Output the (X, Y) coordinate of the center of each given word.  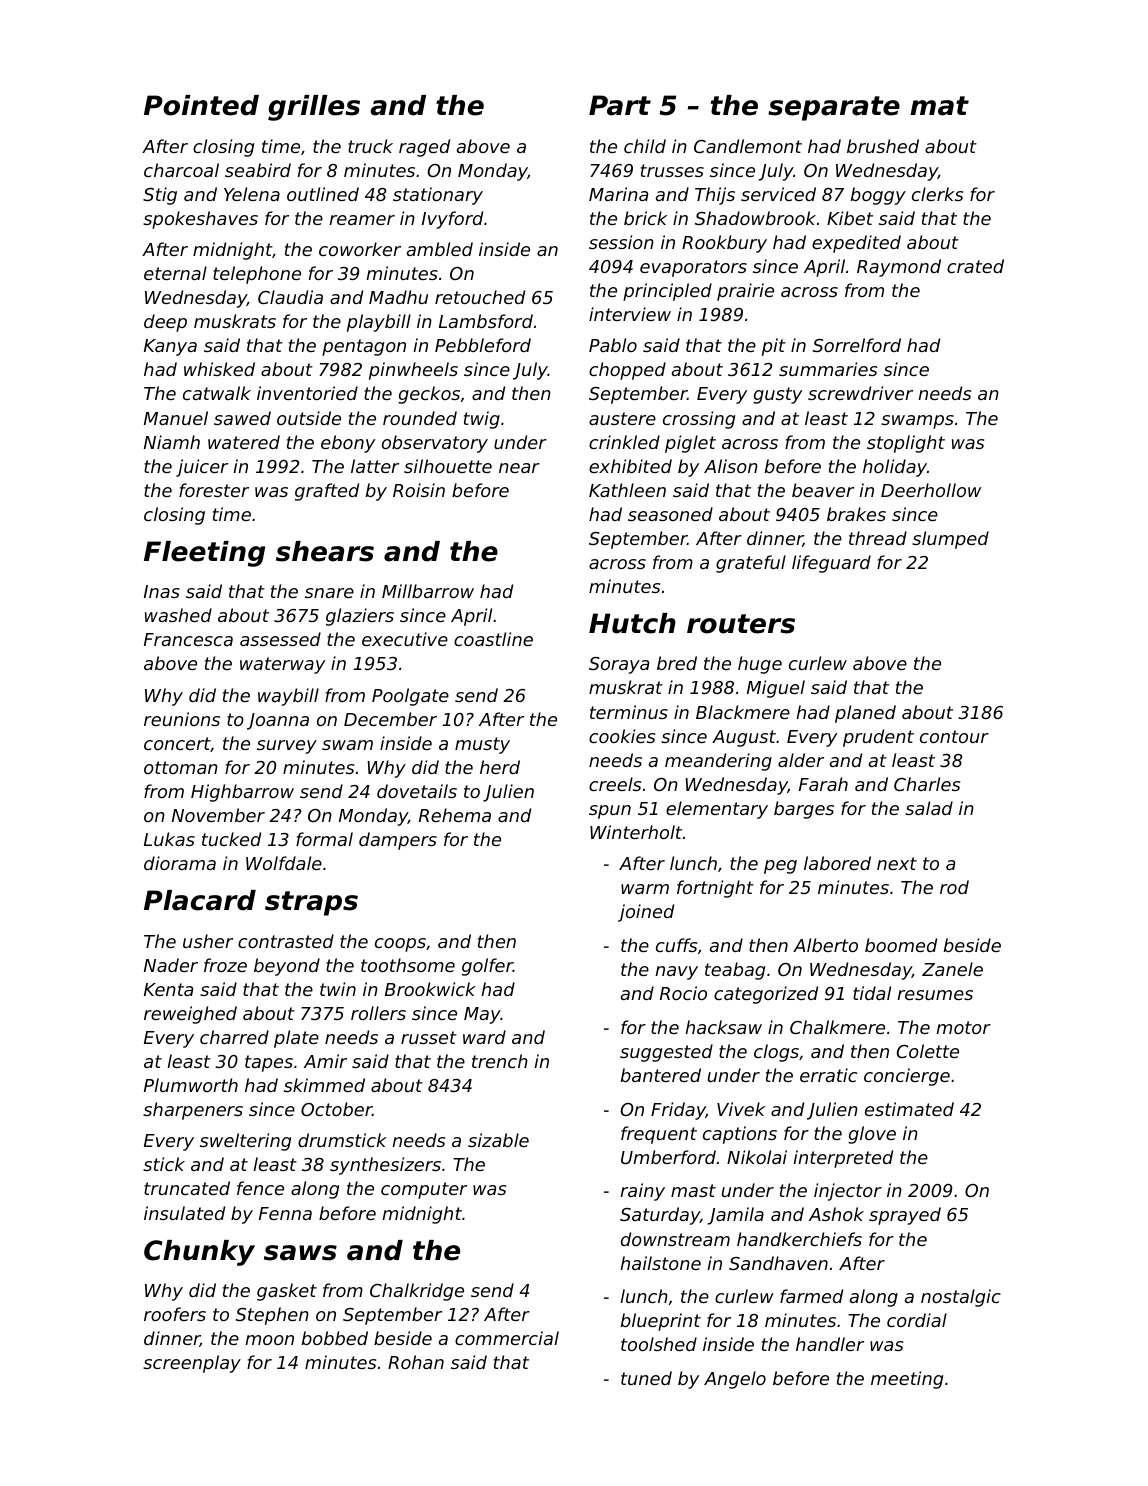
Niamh (172, 442)
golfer (487, 967)
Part (620, 105)
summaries (828, 369)
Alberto (825, 945)
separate (834, 108)
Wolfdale (284, 863)
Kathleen (627, 490)
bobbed (335, 1338)
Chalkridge (417, 1292)
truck (370, 146)
